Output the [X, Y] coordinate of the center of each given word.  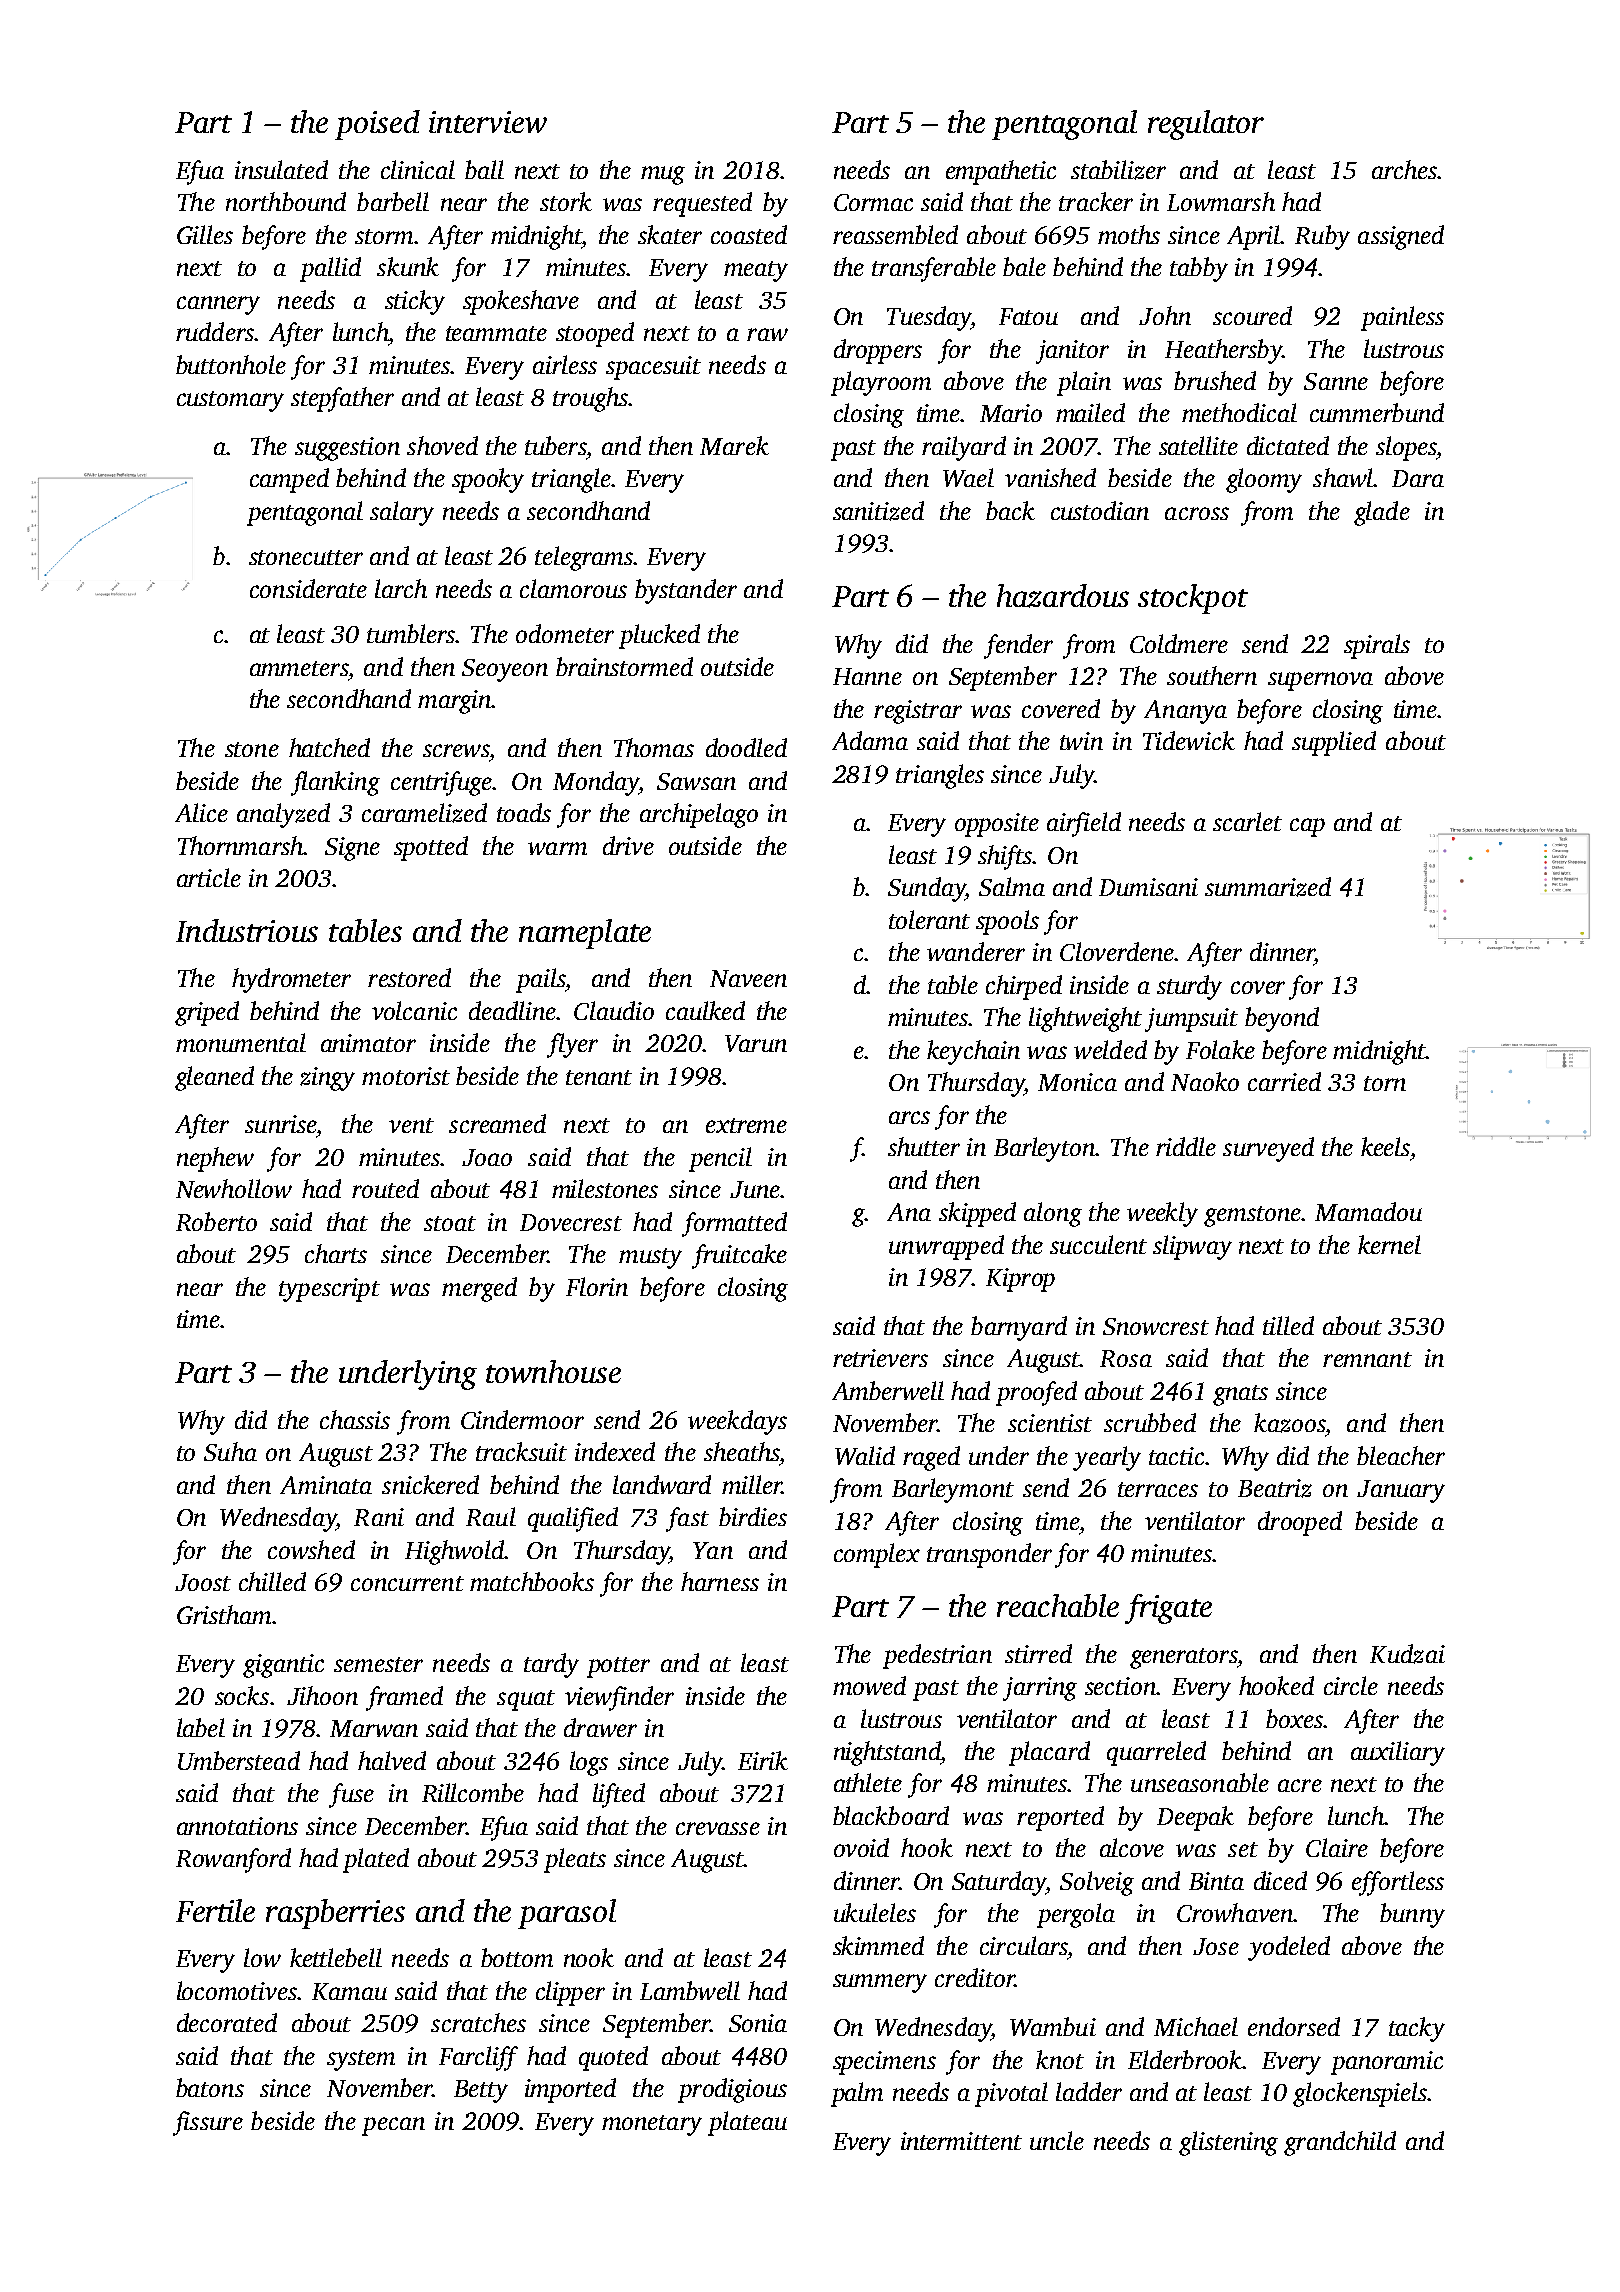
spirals [1377, 646]
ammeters [299, 668]
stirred [1038, 1653]
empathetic [1001, 172]
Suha [230, 1451]
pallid [330, 269]
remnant [1367, 1359]
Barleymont [953, 1490]
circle [1351, 1685]
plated [376, 1860]
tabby [1199, 269]
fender [1018, 646]
